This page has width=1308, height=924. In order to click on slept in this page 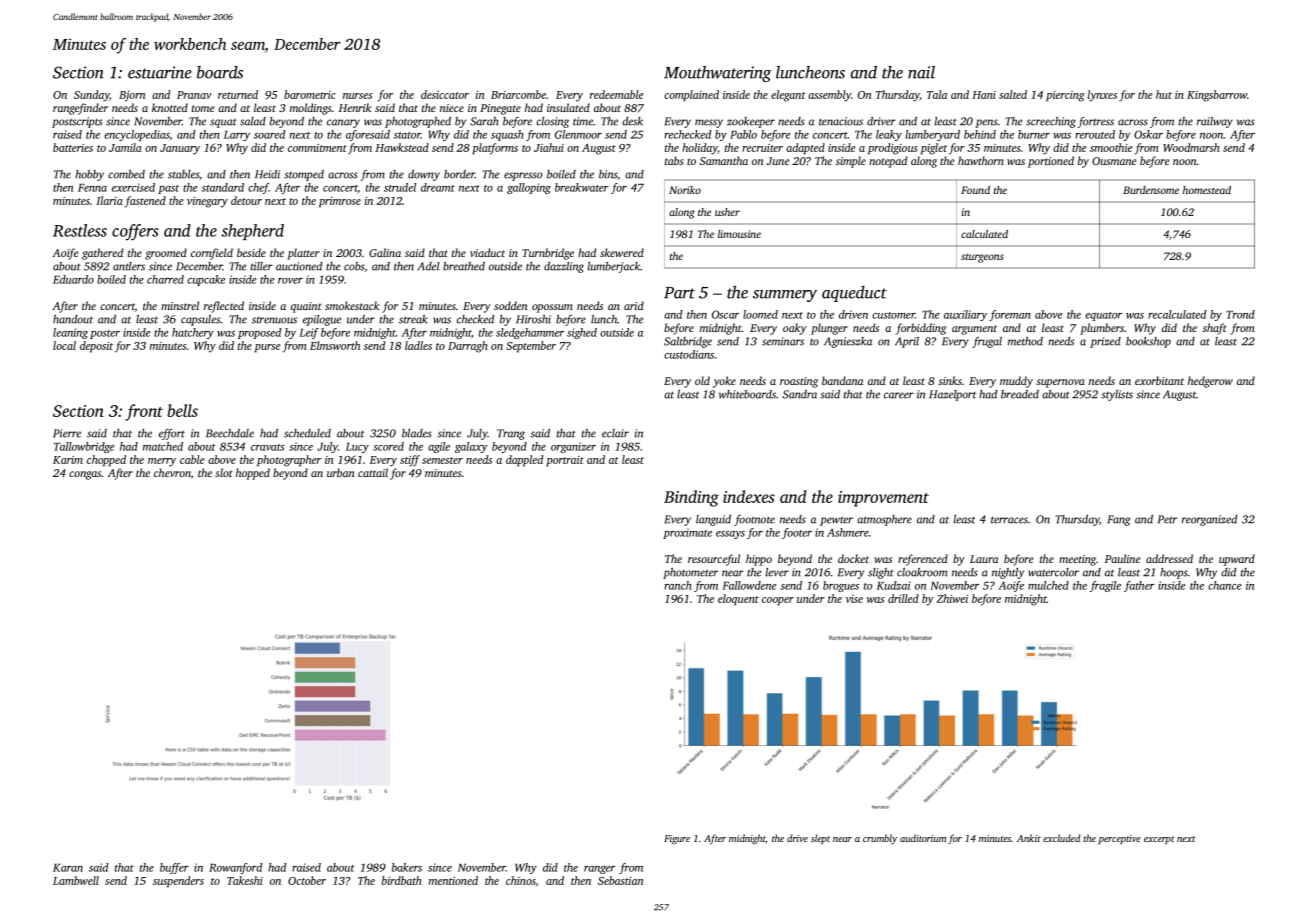, I will do `click(820, 839)`.
